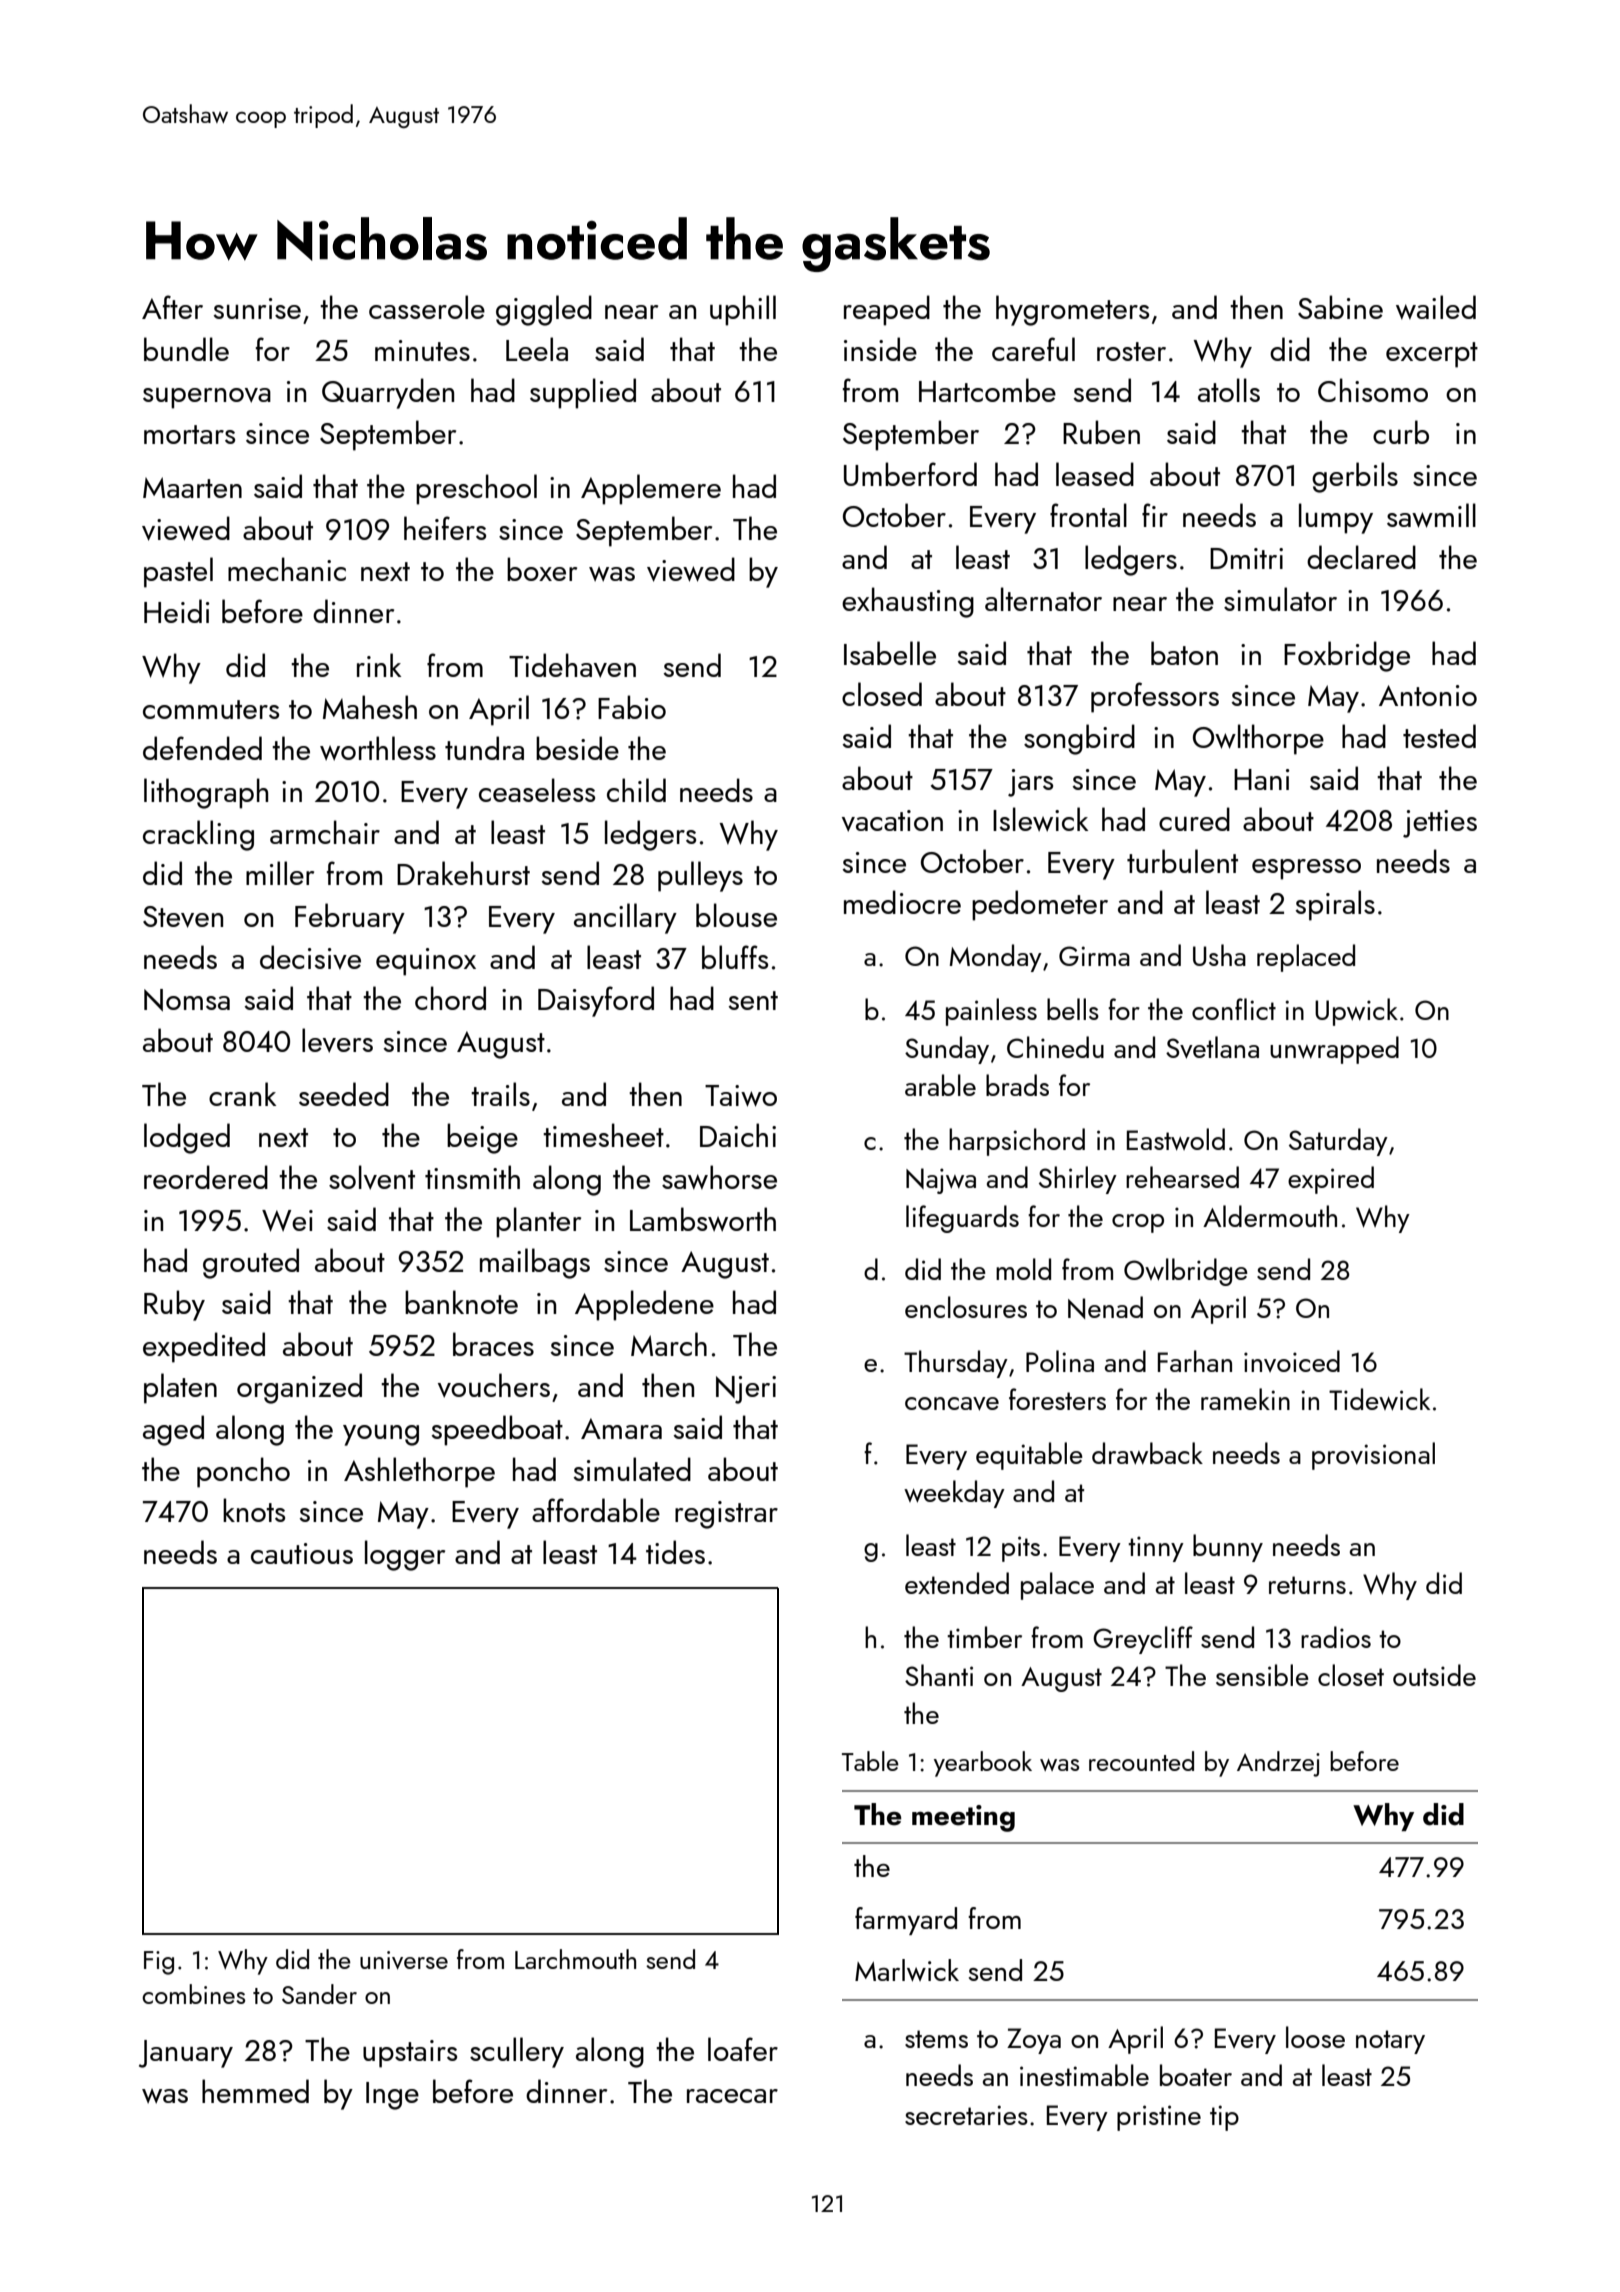 The width and height of the document is (1620, 2292). Describe the element at coordinates (461, 1302) in the document. I see `banknote` at that location.
